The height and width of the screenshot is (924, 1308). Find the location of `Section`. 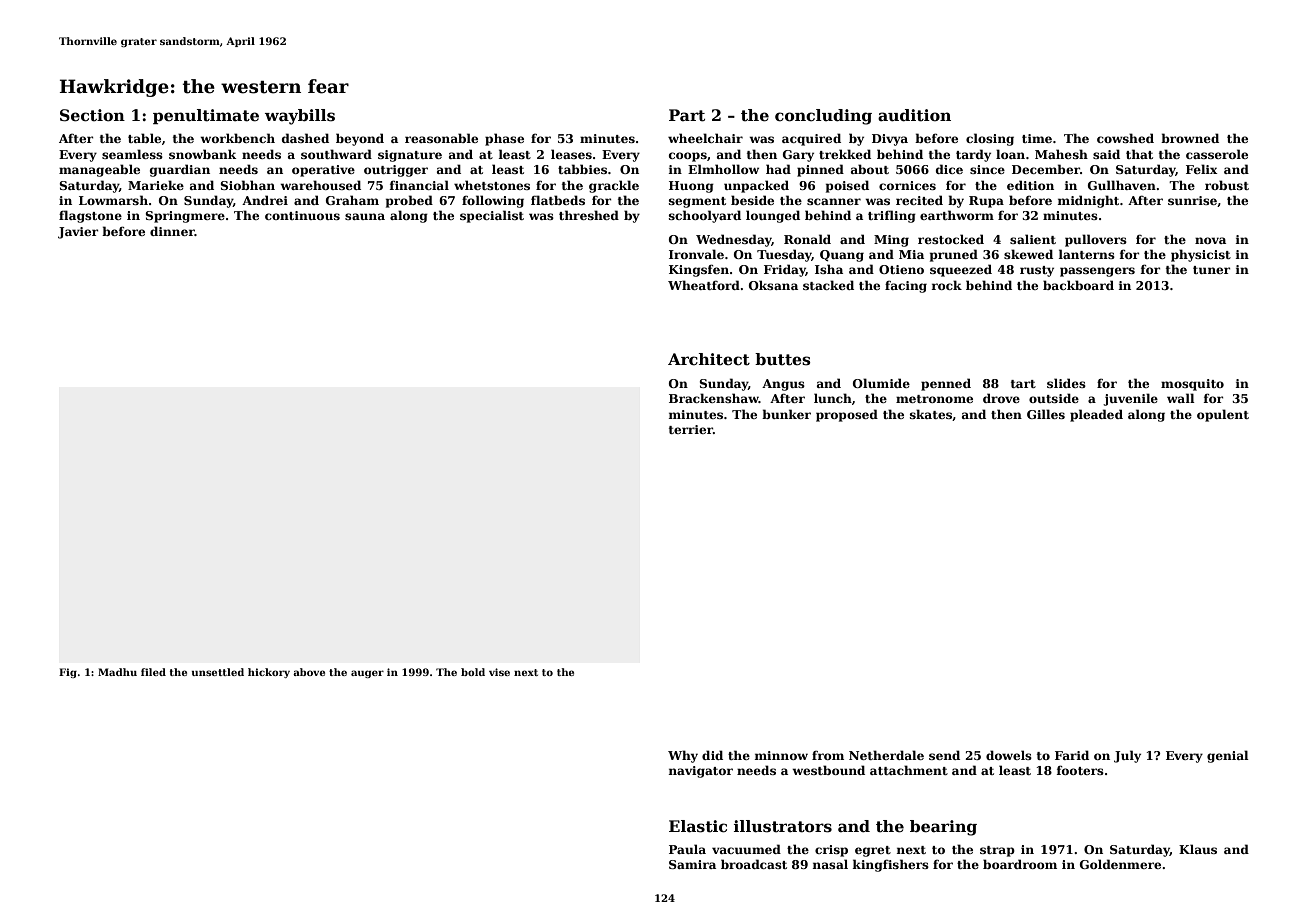

Section is located at coordinates (92, 115).
